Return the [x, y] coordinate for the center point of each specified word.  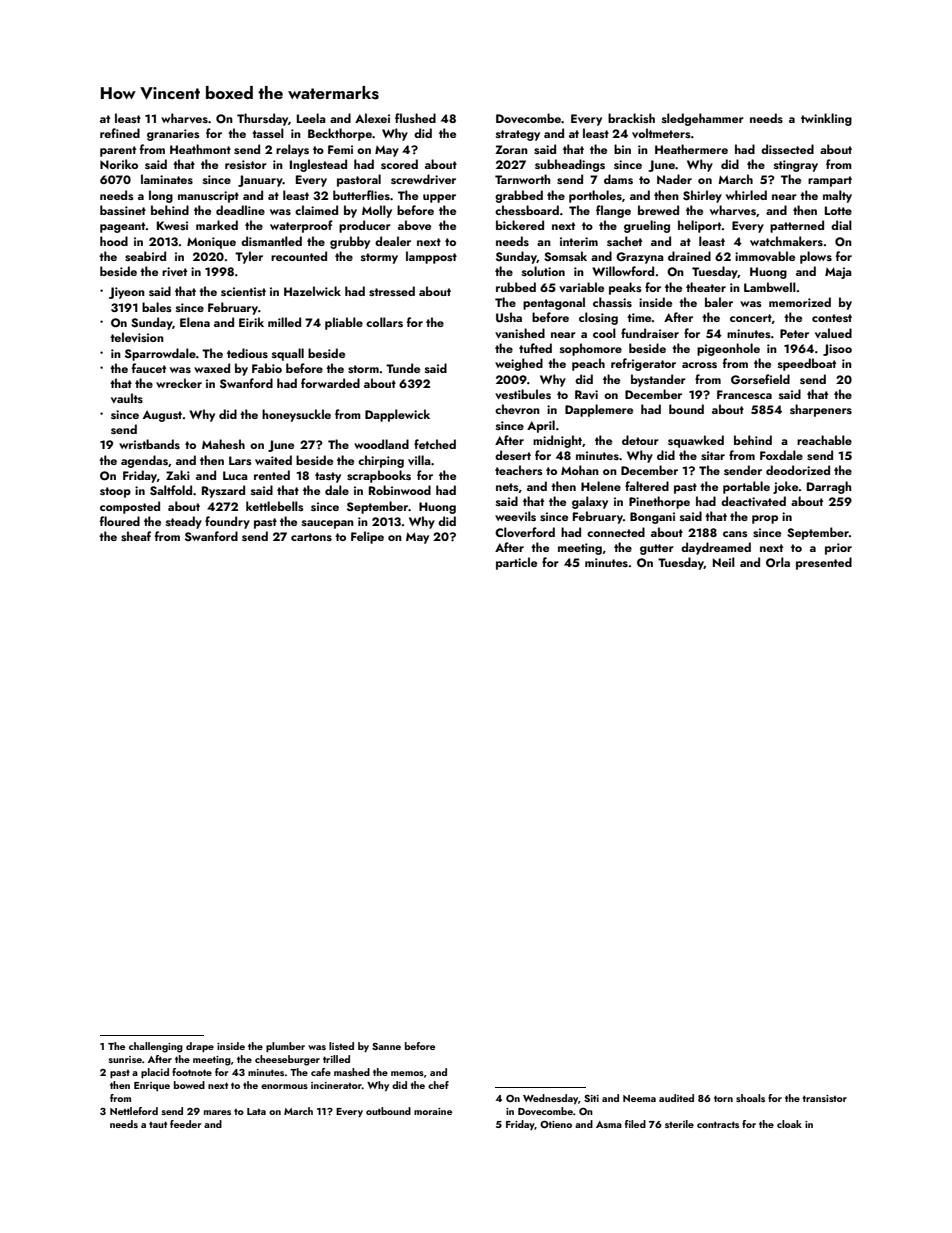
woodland [381, 444]
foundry [227, 522]
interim [579, 241]
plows [816, 257]
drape [200, 1047]
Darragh [829, 487]
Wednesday [550, 1099]
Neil [724, 562]
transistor [825, 1098]
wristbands [149, 444]
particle [516, 563]
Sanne [386, 1046]
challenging [156, 1047]
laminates [167, 179]
